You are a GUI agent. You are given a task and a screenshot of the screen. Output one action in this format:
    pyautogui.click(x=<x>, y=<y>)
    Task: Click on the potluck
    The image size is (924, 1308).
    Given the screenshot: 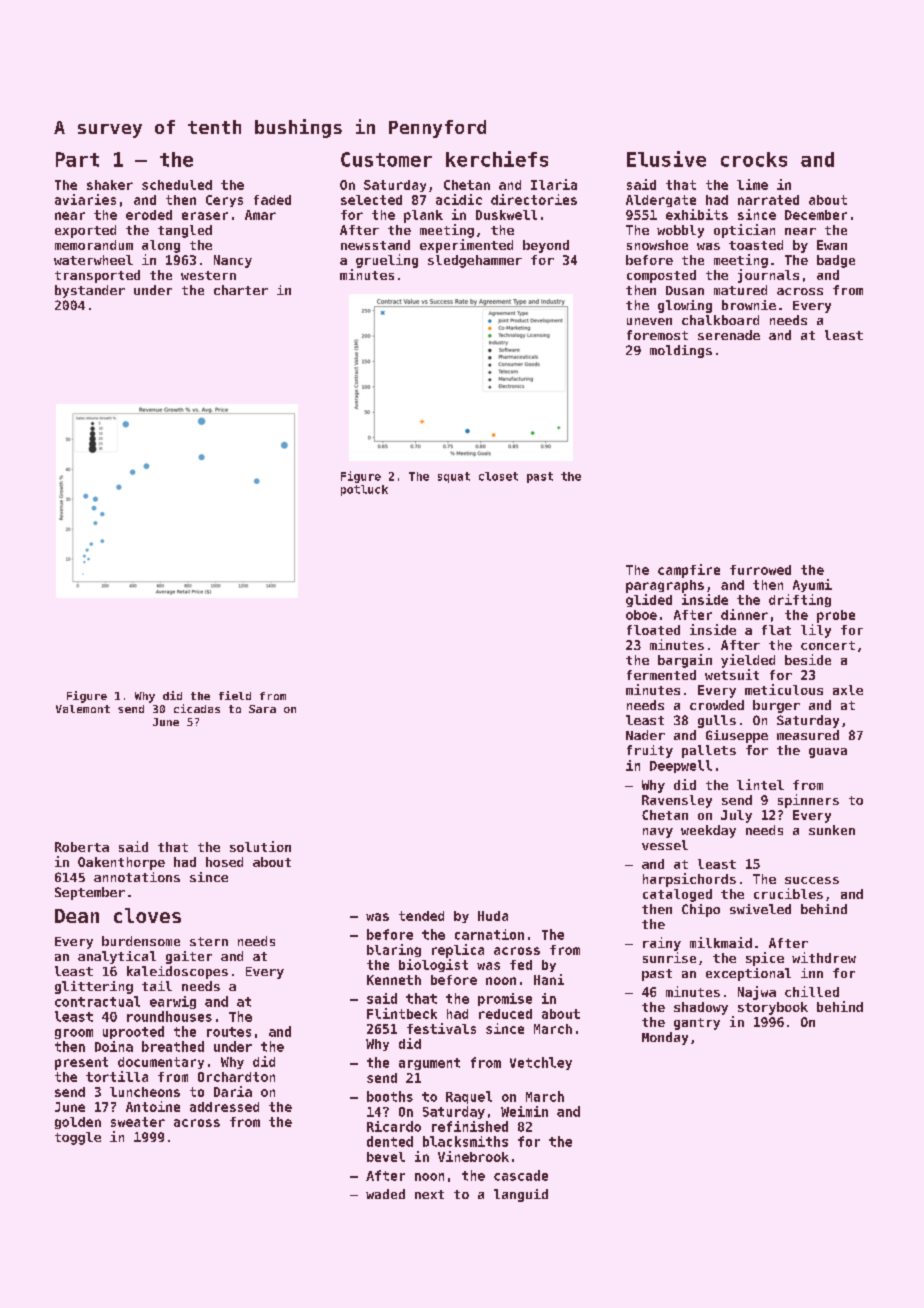 What is the action you would take?
    pyautogui.click(x=364, y=490)
